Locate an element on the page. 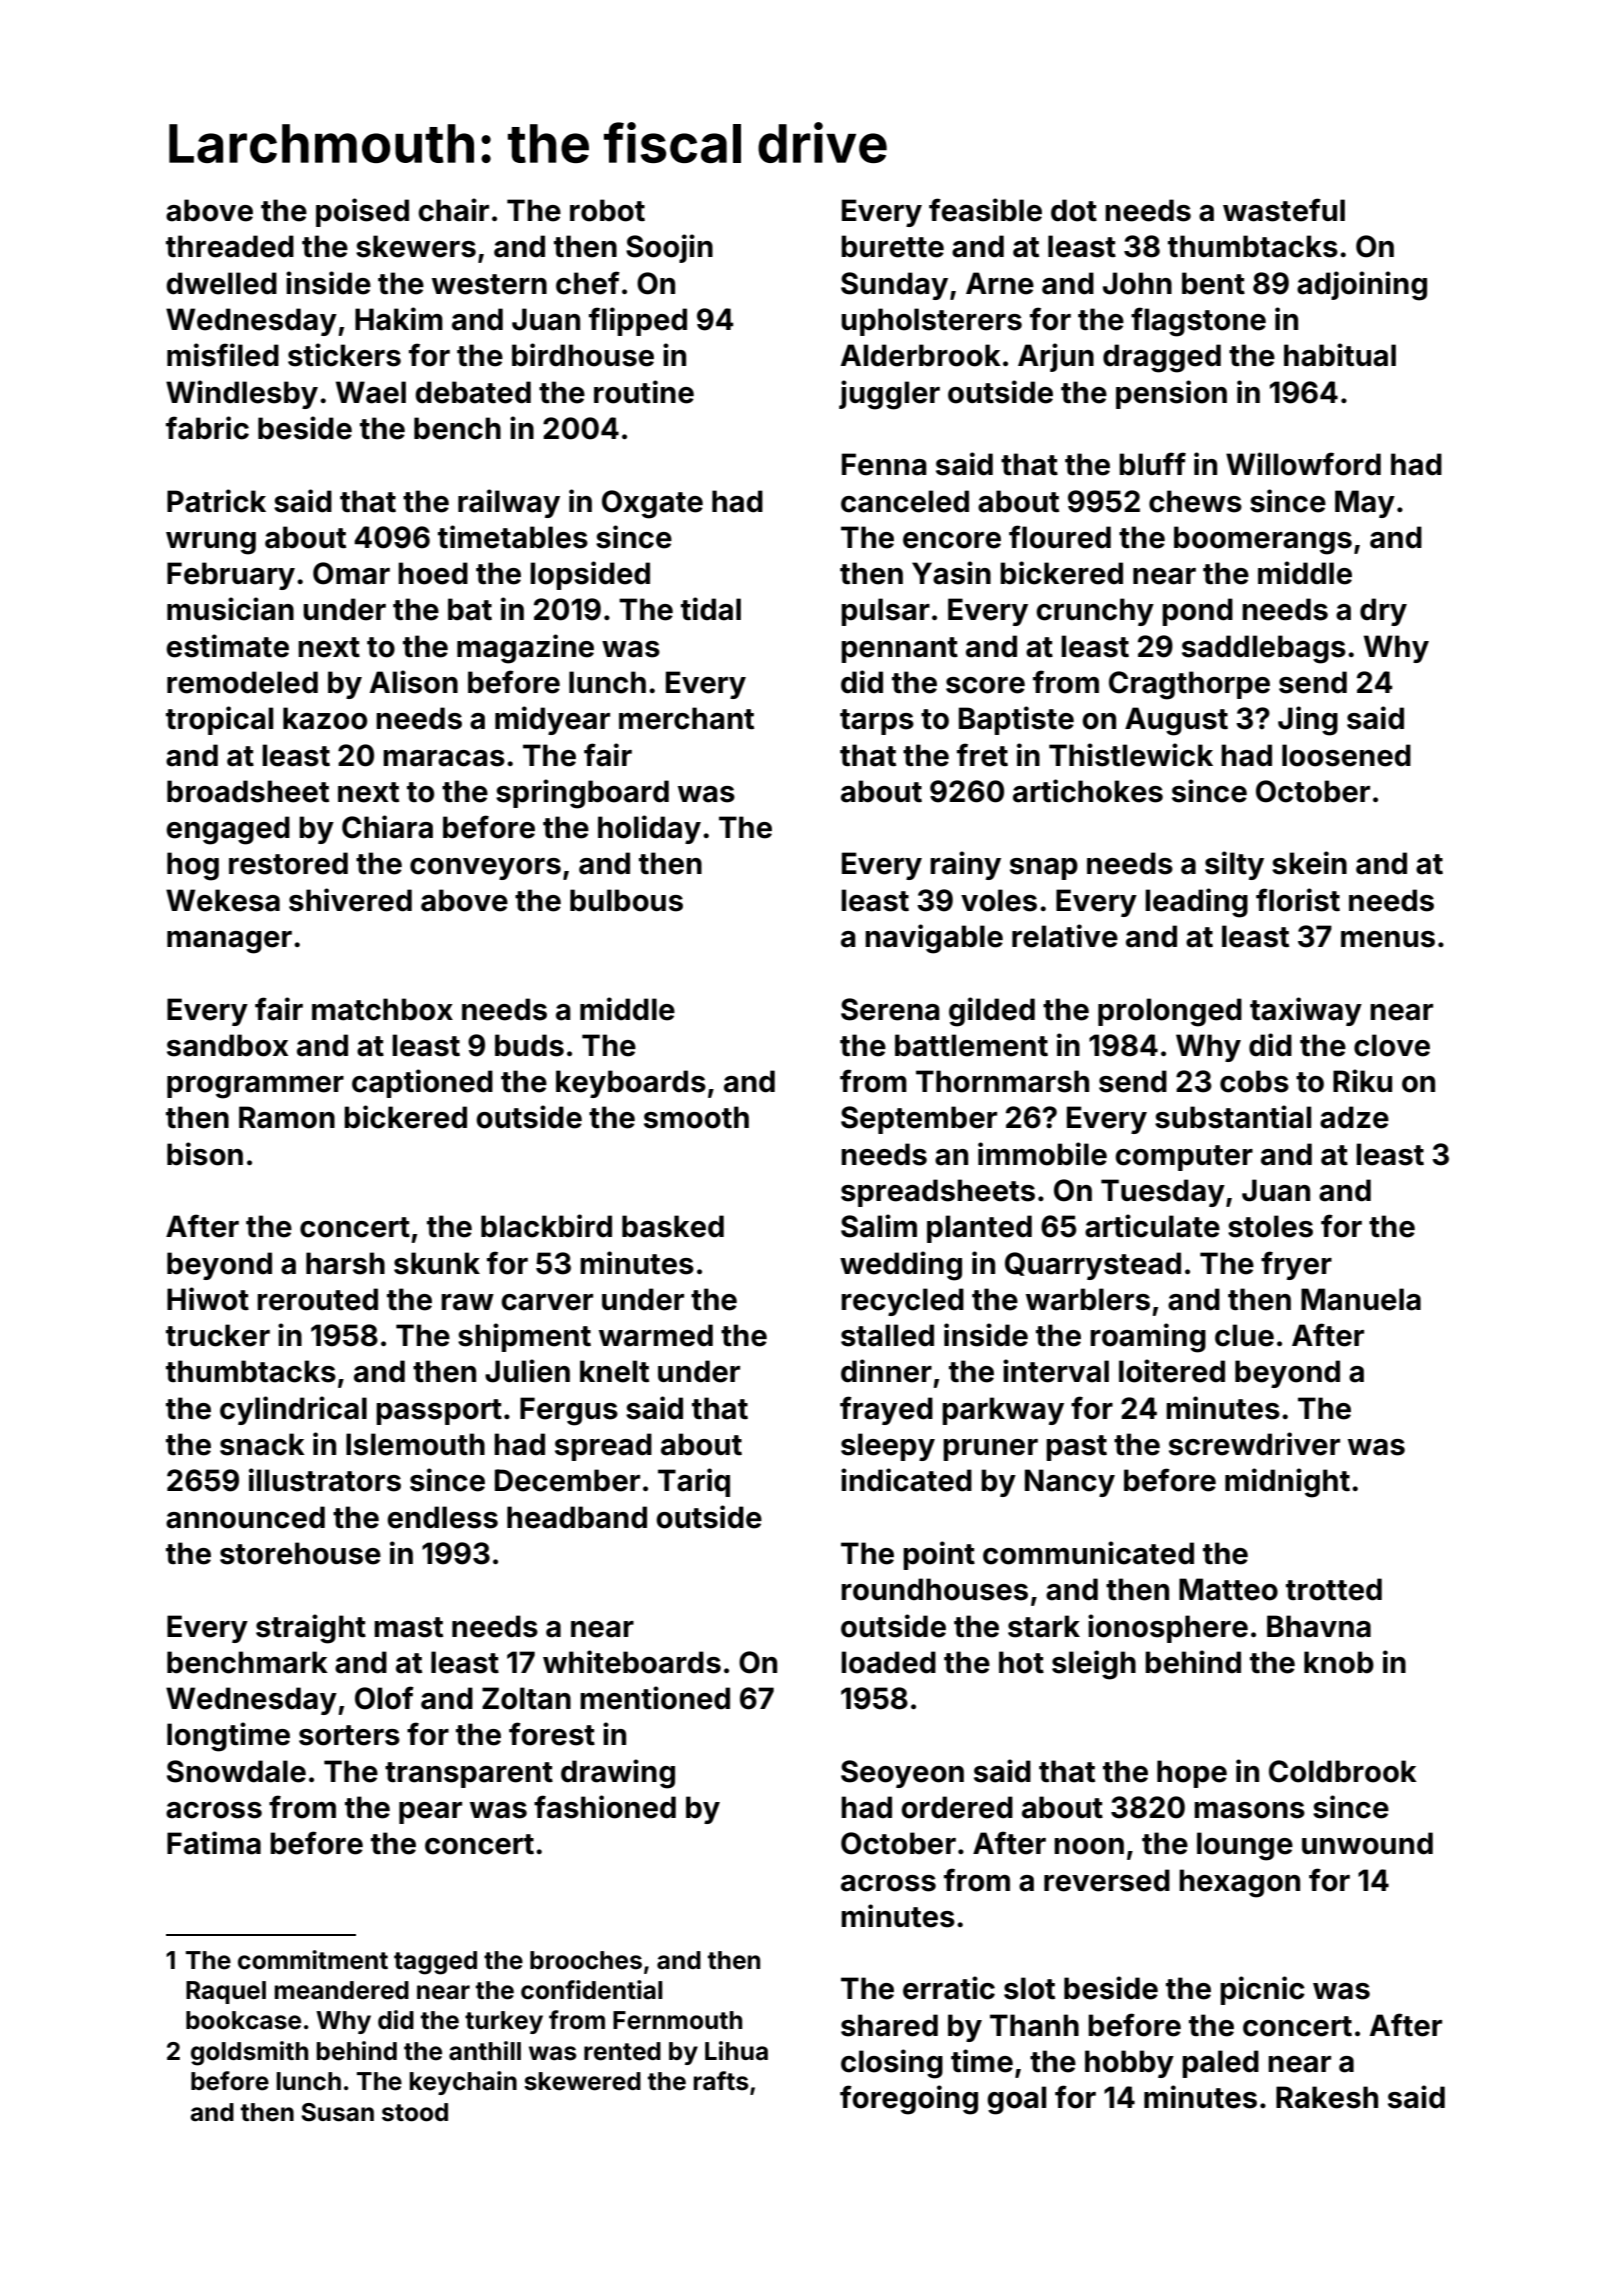 This image has width=1620, height=2292. computer is located at coordinates (1184, 1158).
